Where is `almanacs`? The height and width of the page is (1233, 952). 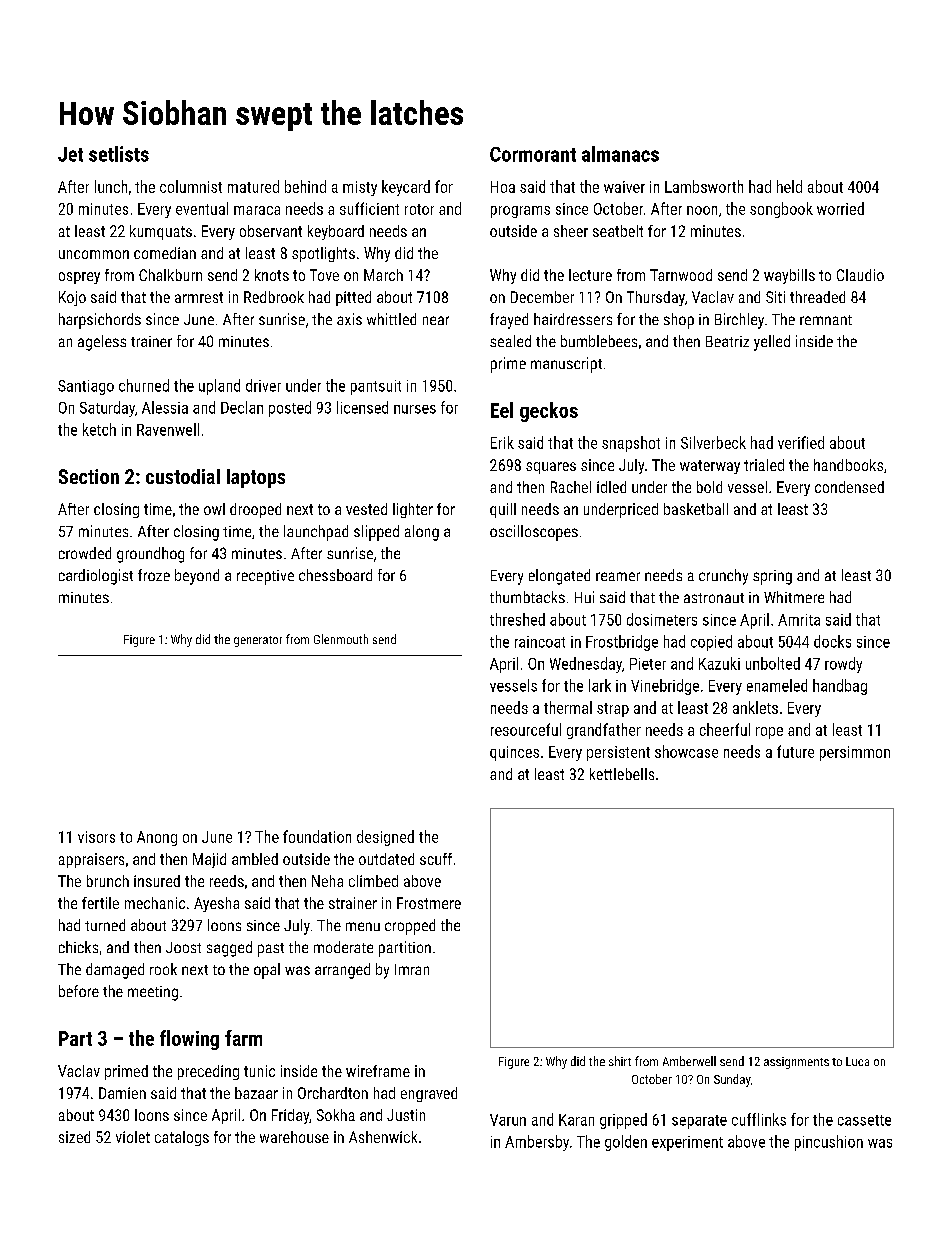
almanacs is located at coordinates (620, 154).
